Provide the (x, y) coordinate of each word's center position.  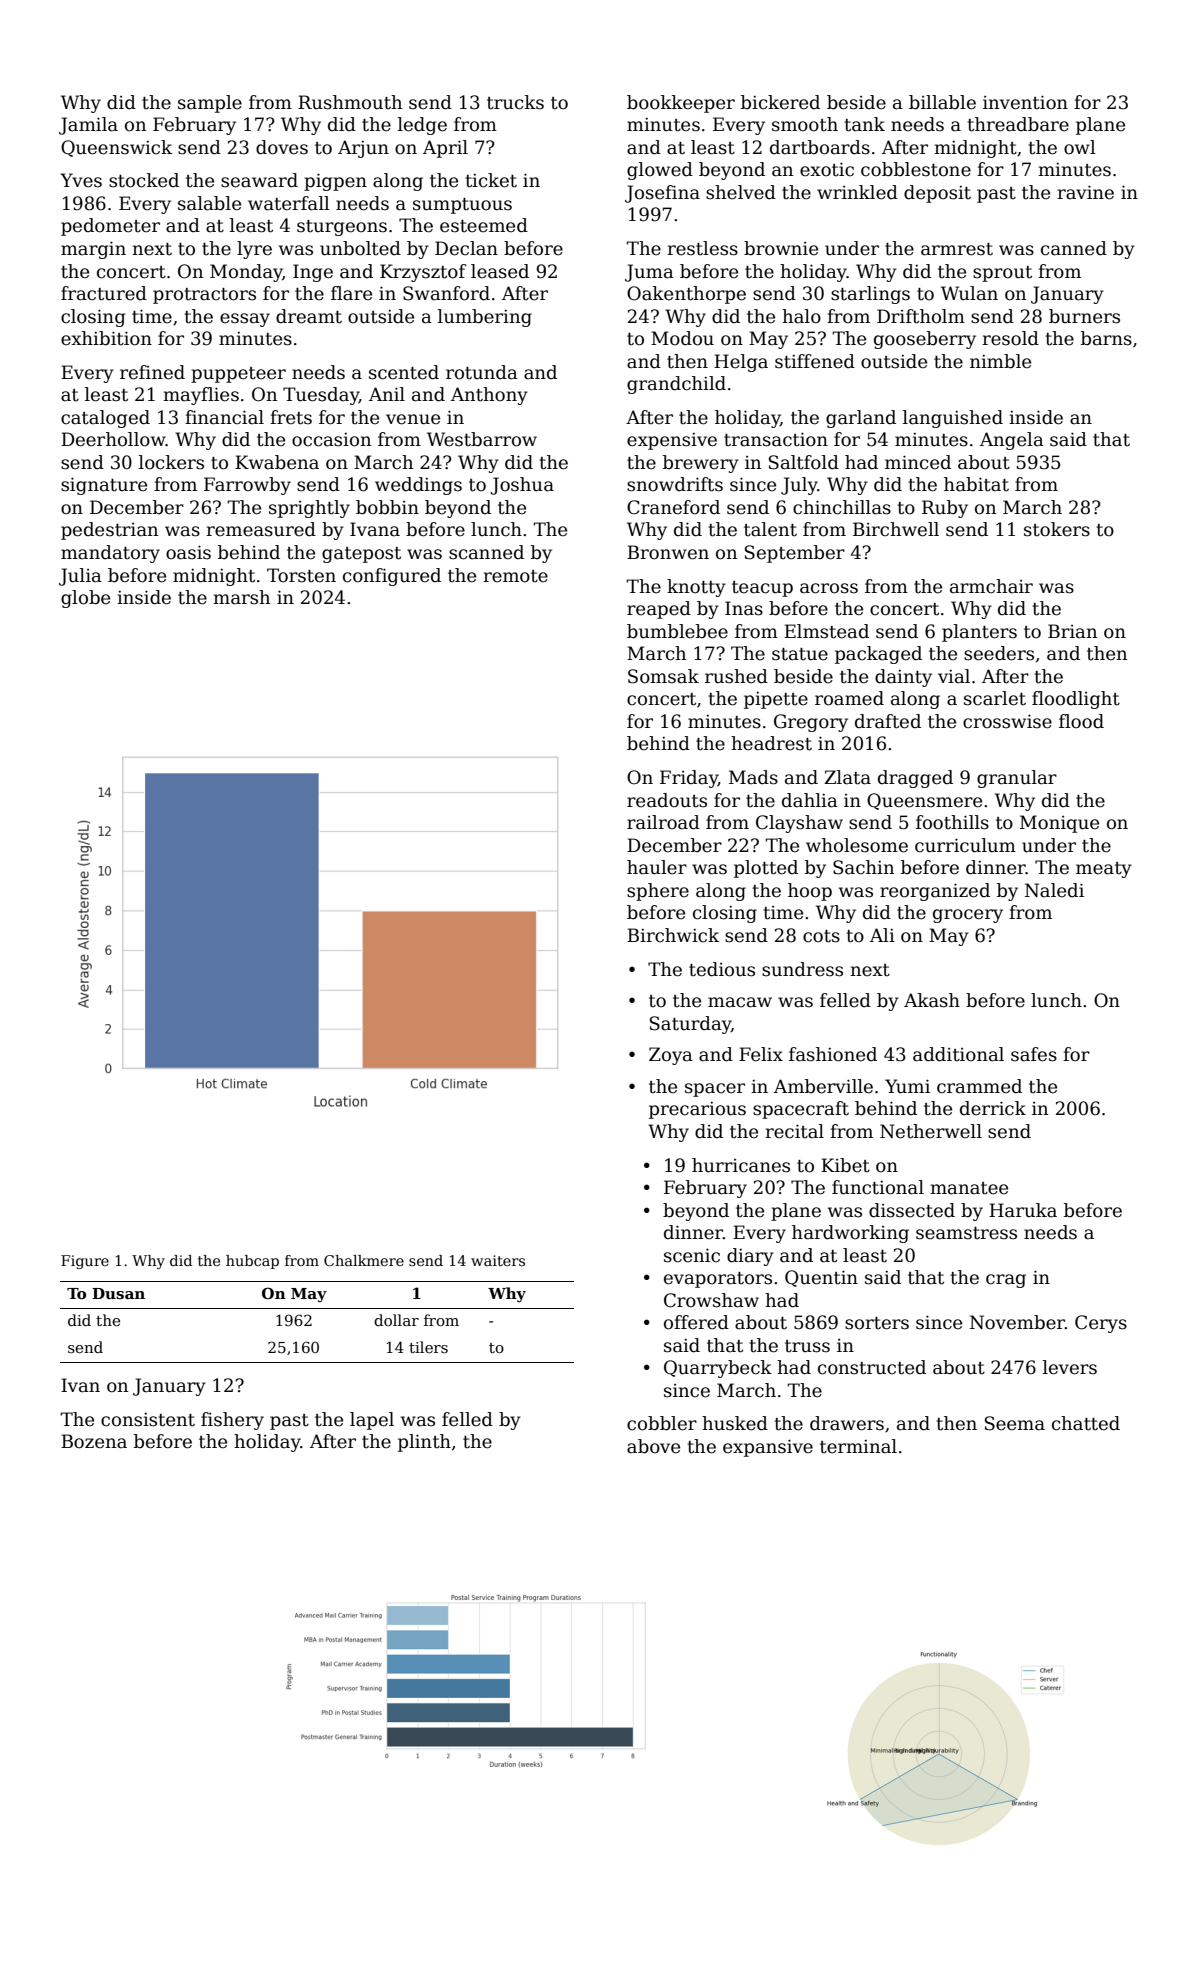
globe (85, 599)
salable (209, 203)
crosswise (1007, 721)
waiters (498, 1260)
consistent (148, 1420)
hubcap (252, 1262)
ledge (422, 126)
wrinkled (857, 192)
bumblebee (677, 631)
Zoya (671, 1056)
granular (1017, 779)
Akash (932, 1000)
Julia (80, 577)
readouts (667, 800)
